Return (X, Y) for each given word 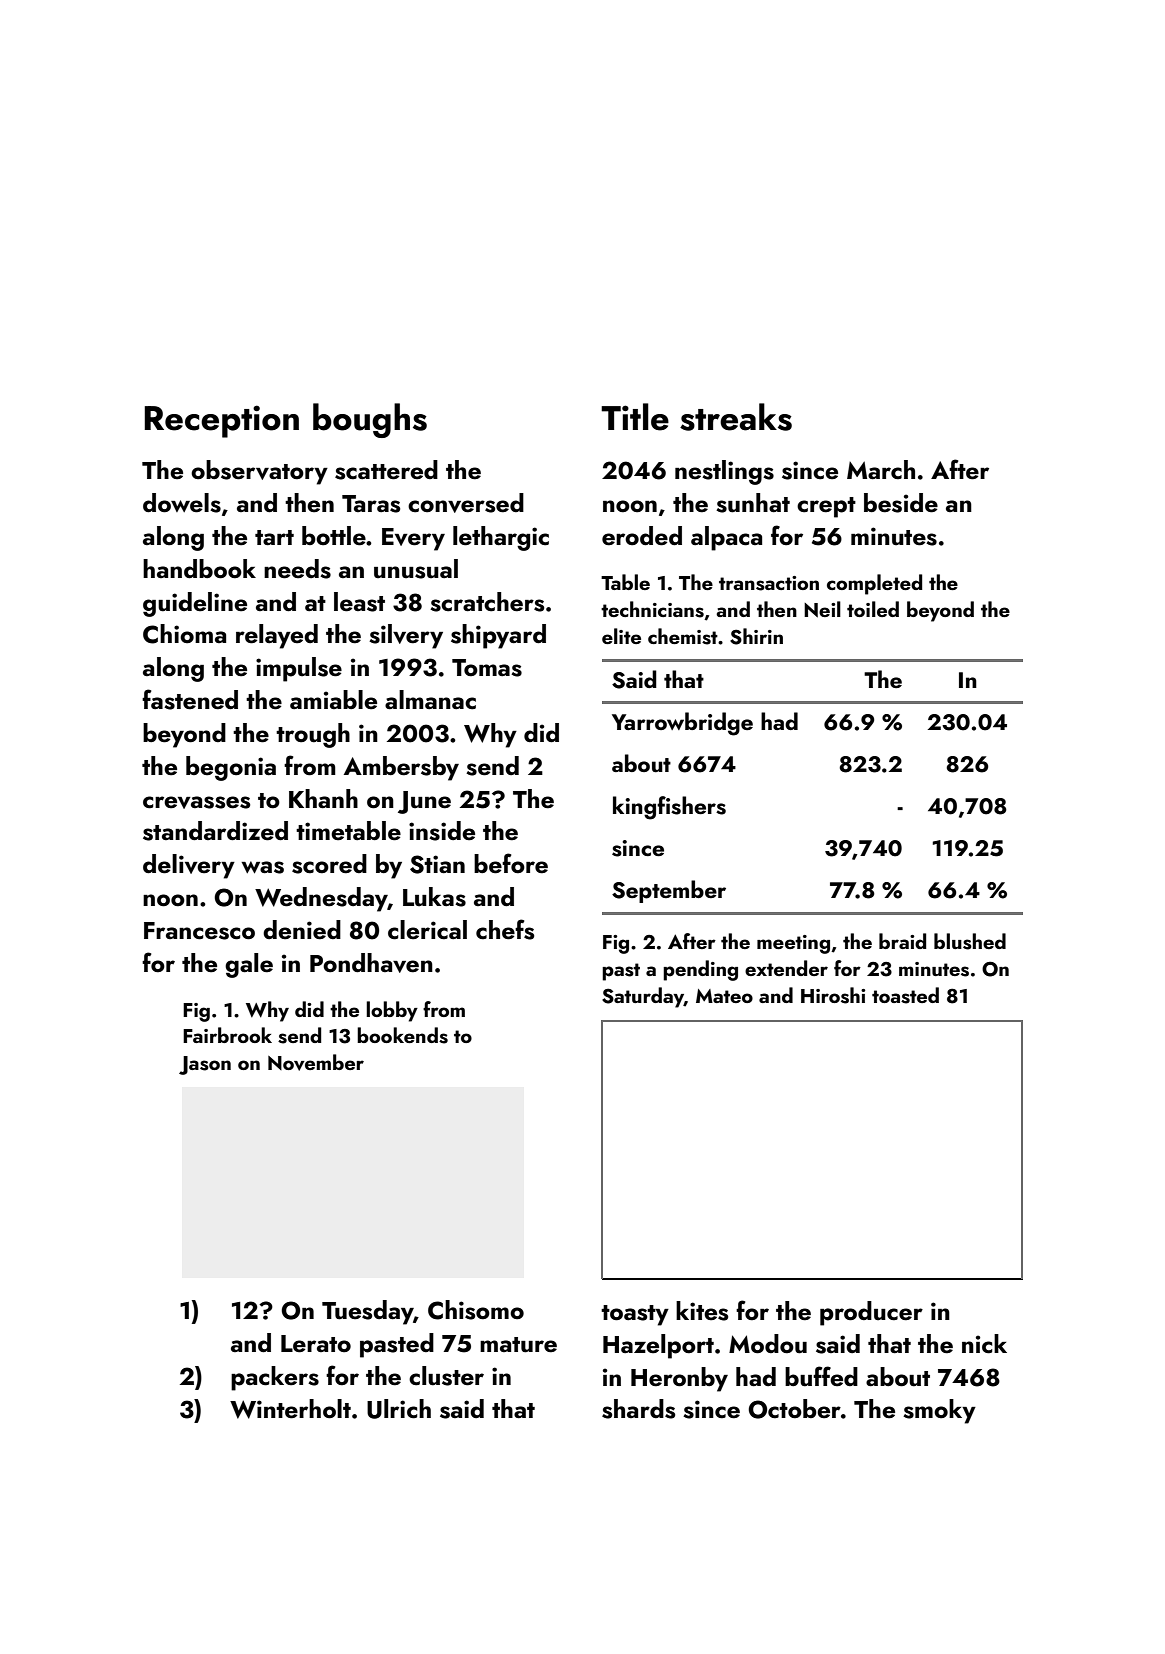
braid (902, 941)
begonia (231, 768)
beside (901, 503)
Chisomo (476, 1310)
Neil (822, 609)
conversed (466, 503)
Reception (221, 421)
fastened (190, 699)
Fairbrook (227, 1035)
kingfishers (669, 808)
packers (275, 1378)
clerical (427, 930)
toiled (873, 609)
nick (984, 1344)
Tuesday (367, 1312)
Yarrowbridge (682, 724)
